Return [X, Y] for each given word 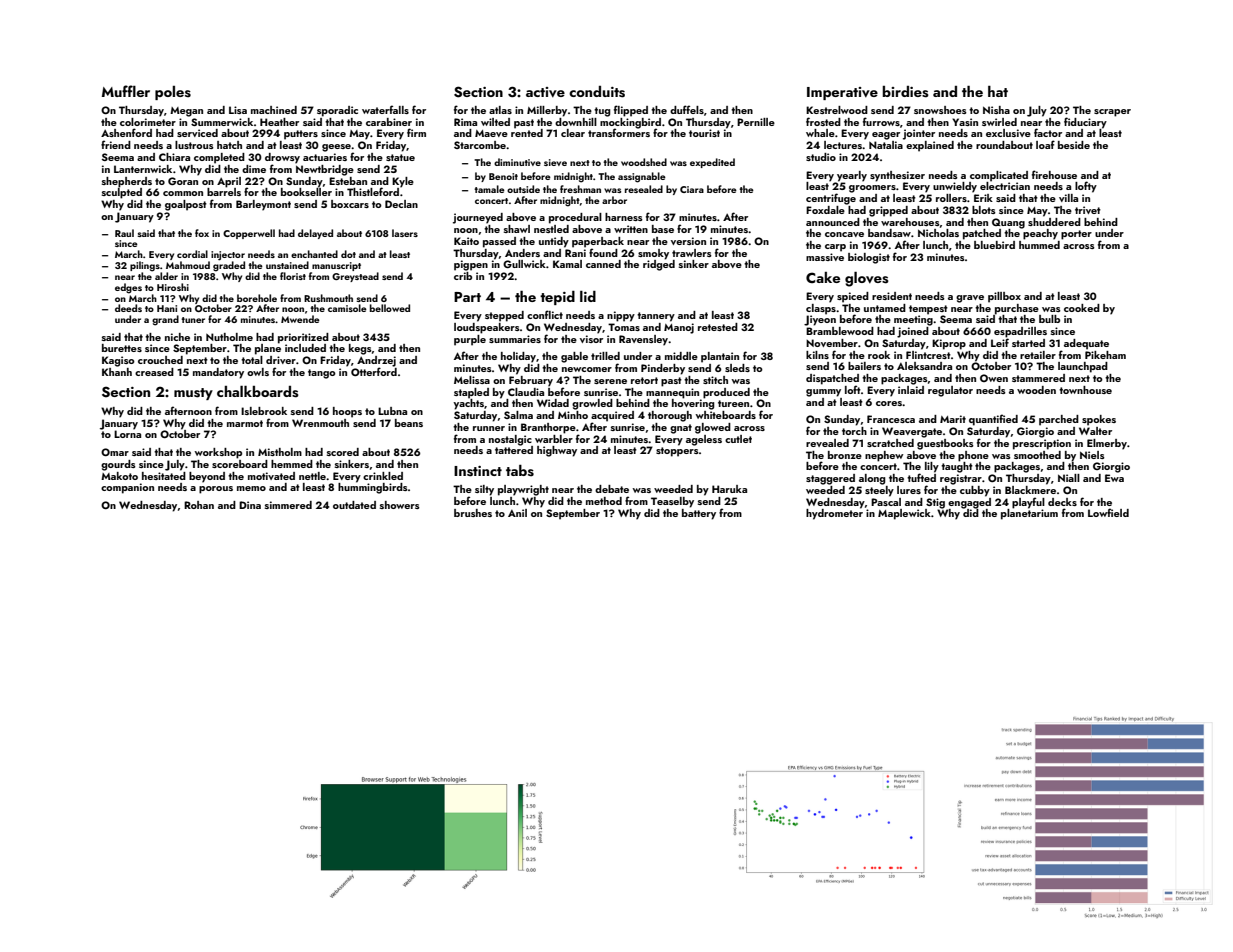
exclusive [1008, 133]
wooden [1036, 390]
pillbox [1004, 297]
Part [467, 297]
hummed [1039, 245]
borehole [257, 298]
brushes [473, 513]
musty [193, 394]
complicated [999, 176]
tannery [656, 317]
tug [602, 112]
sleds [737, 368]
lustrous [194, 145]
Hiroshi [173, 287]
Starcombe [480, 145]
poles [173, 93]
